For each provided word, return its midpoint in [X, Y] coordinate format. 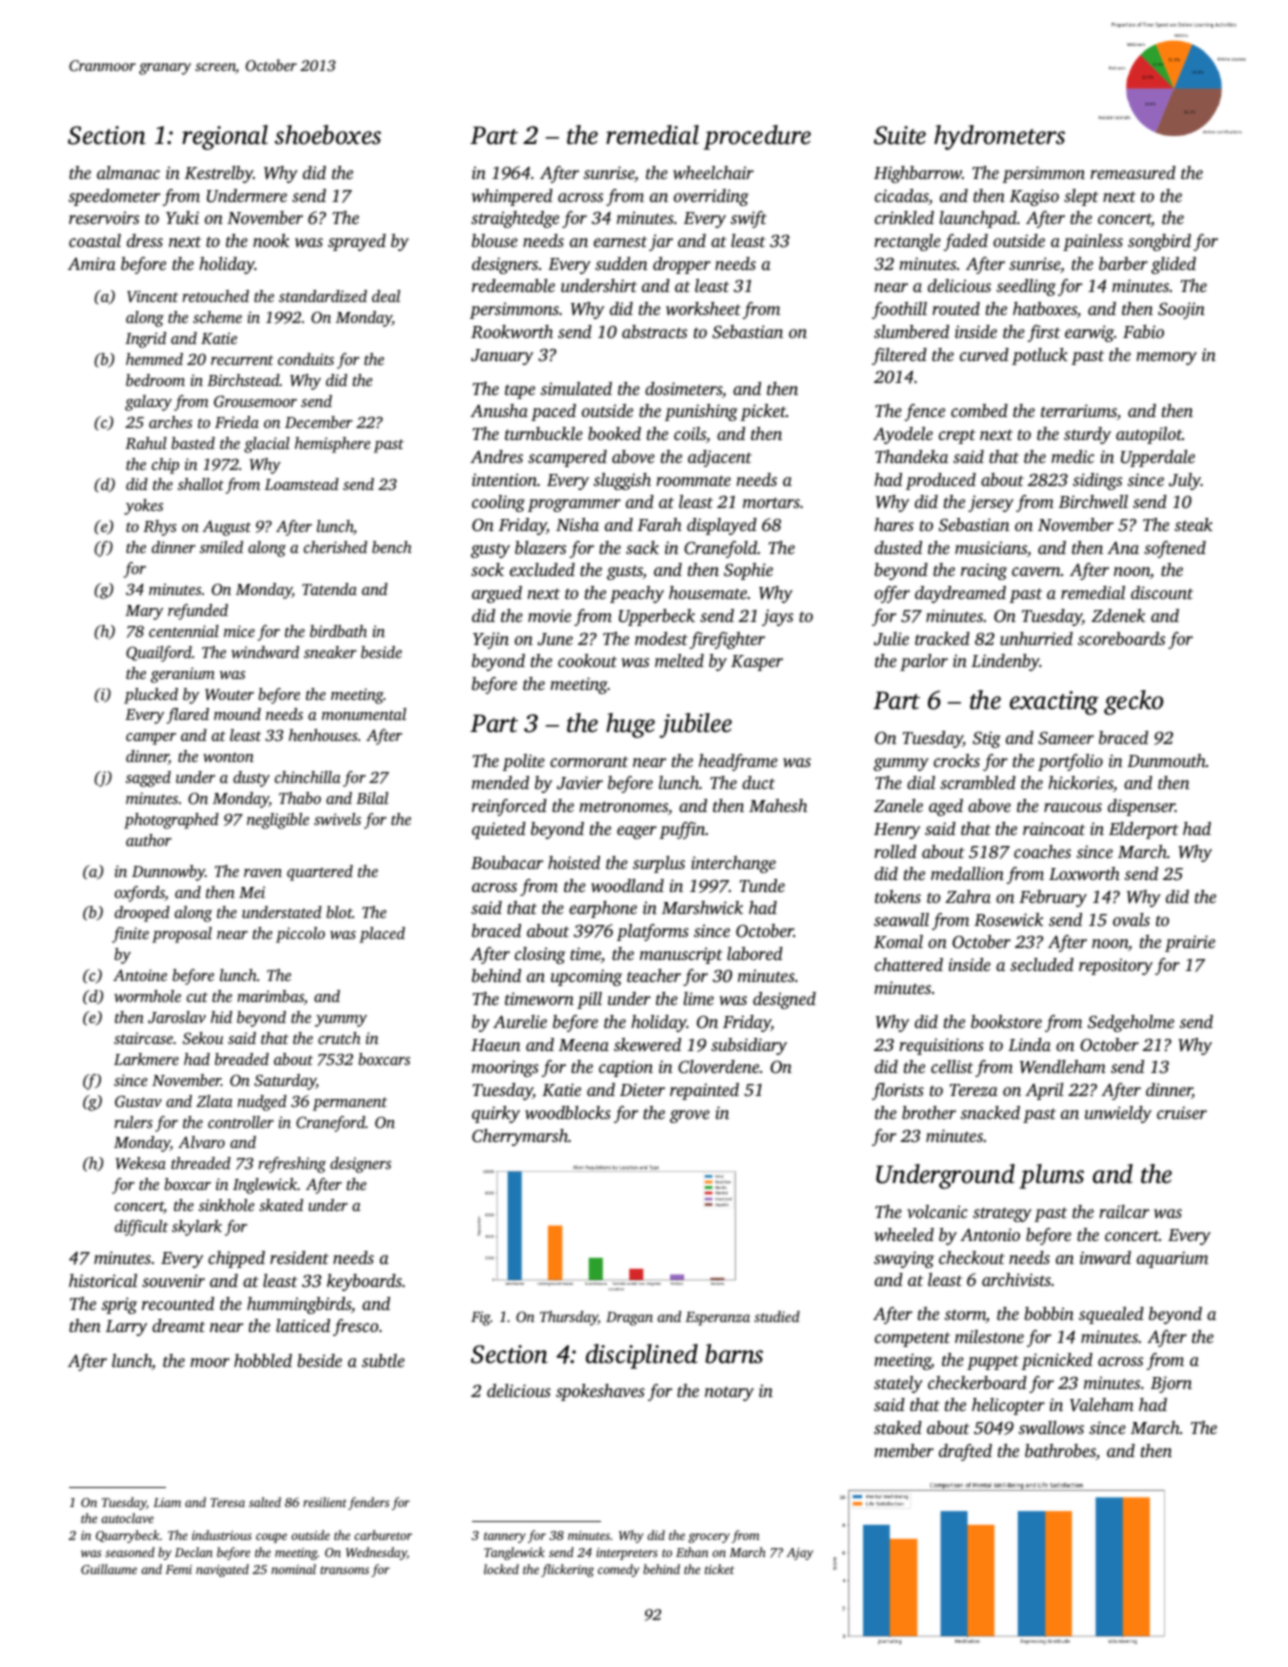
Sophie [748, 571]
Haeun [496, 1045]
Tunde [762, 885]
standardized [323, 296]
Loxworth [1084, 873]
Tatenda [329, 589]
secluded [1042, 964]
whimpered [512, 197]
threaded [201, 1163]
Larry [126, 1328]
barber [1123, 263]
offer [892, 594]
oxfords [140, 894]
